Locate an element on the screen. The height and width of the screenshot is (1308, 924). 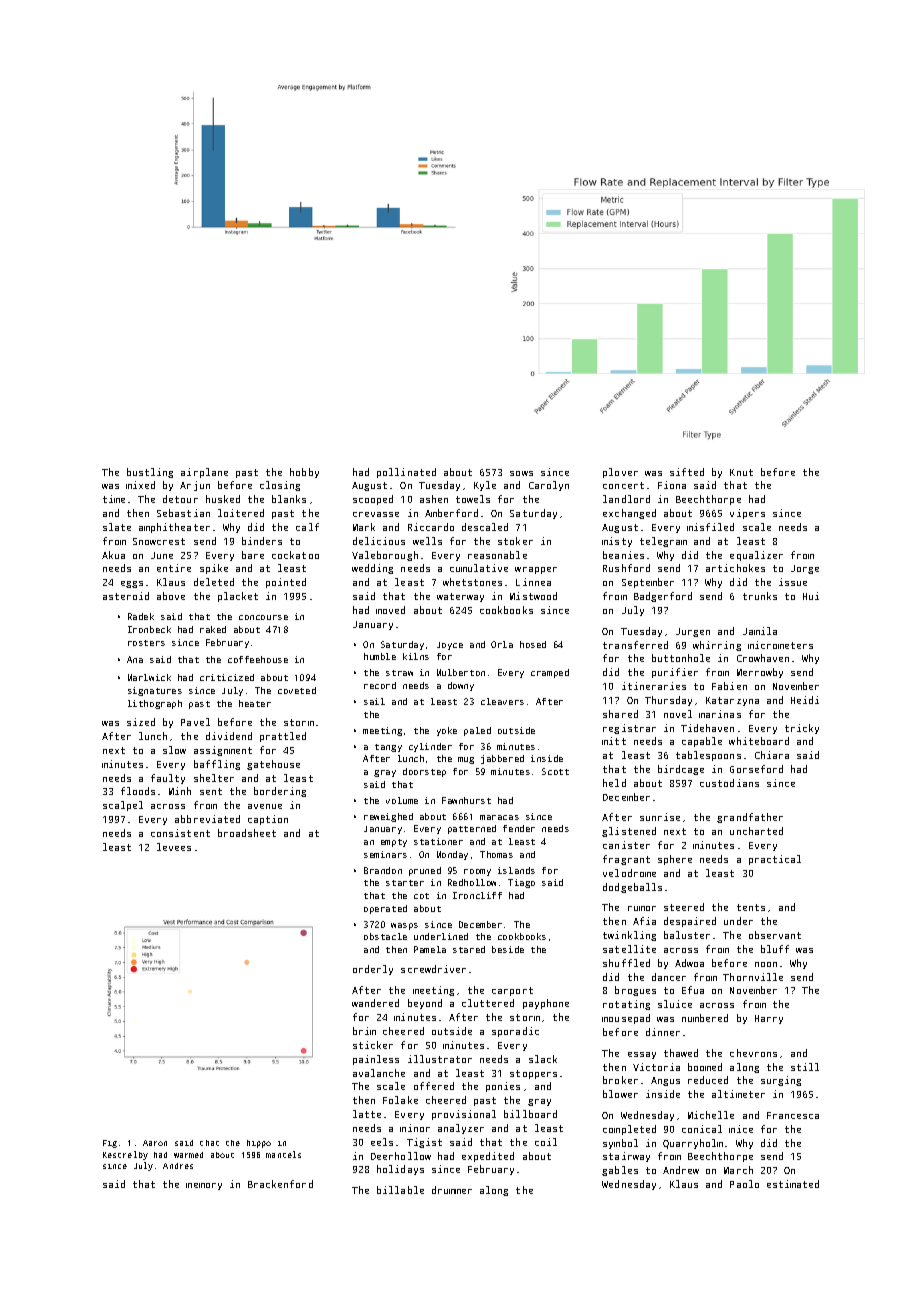
gables is located at coordinates (620, 1171).
